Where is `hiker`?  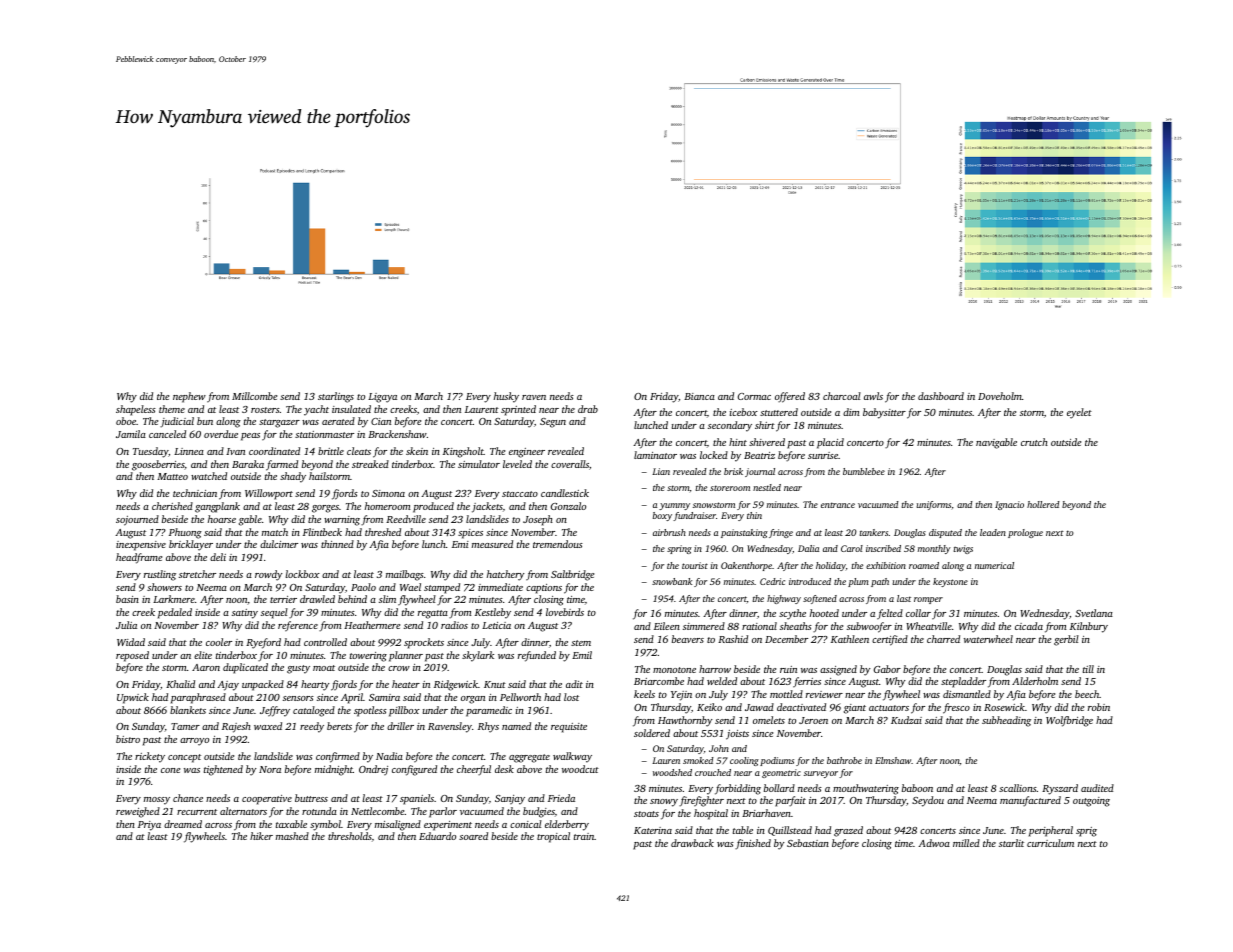 hiker is located at coordinates (261, 836).
